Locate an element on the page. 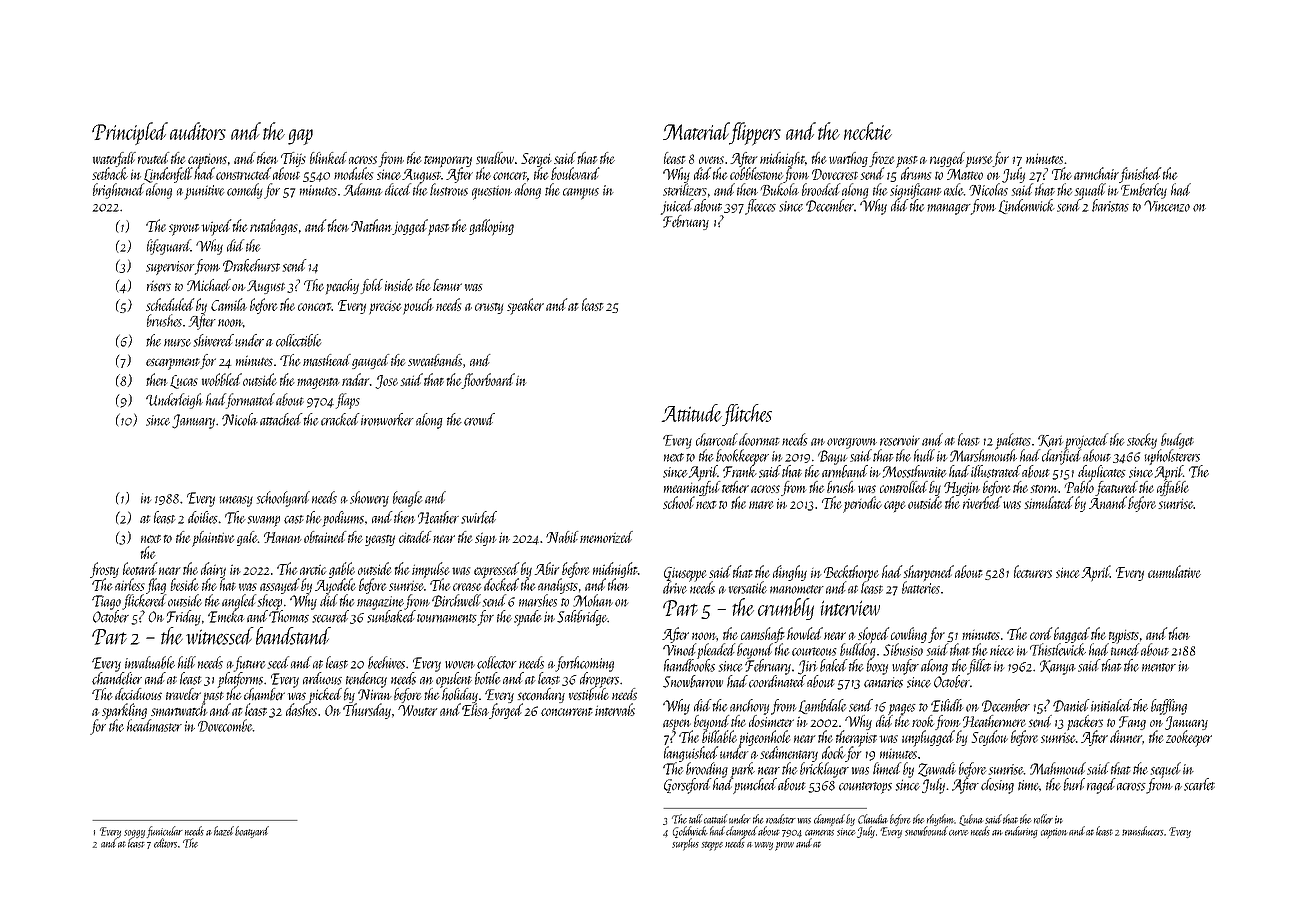 Image resolution: width=1308 pixels, height=924 pixels. Principled is located at coordinates (130, 133).
